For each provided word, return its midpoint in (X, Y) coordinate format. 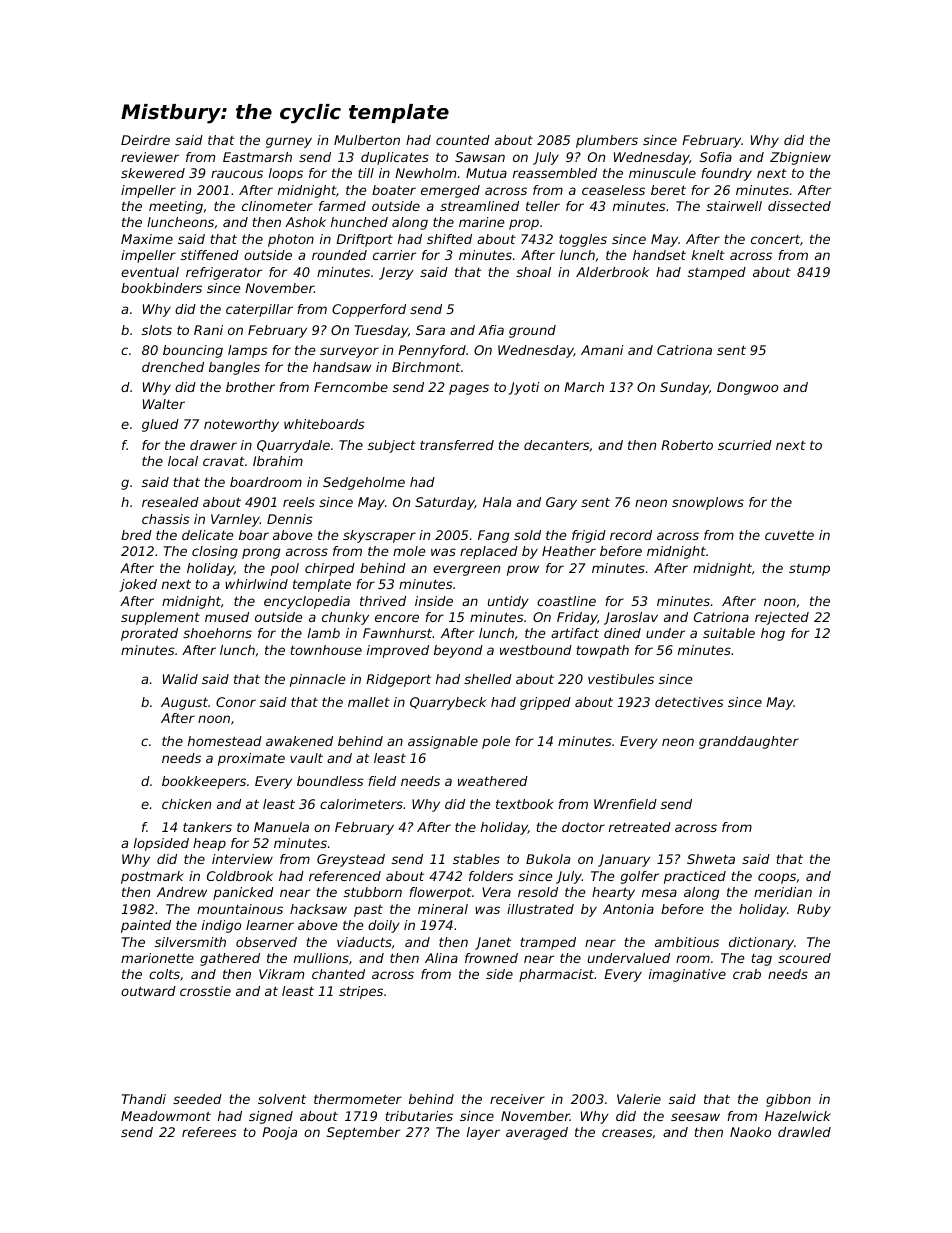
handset (659, 255)
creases (627, 1133)
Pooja (279, 1133)
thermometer (358, 1099)
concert (775, 239)
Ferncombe (351, 387)
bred (136, 535)
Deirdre (145, 140)
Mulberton (367, 140)
